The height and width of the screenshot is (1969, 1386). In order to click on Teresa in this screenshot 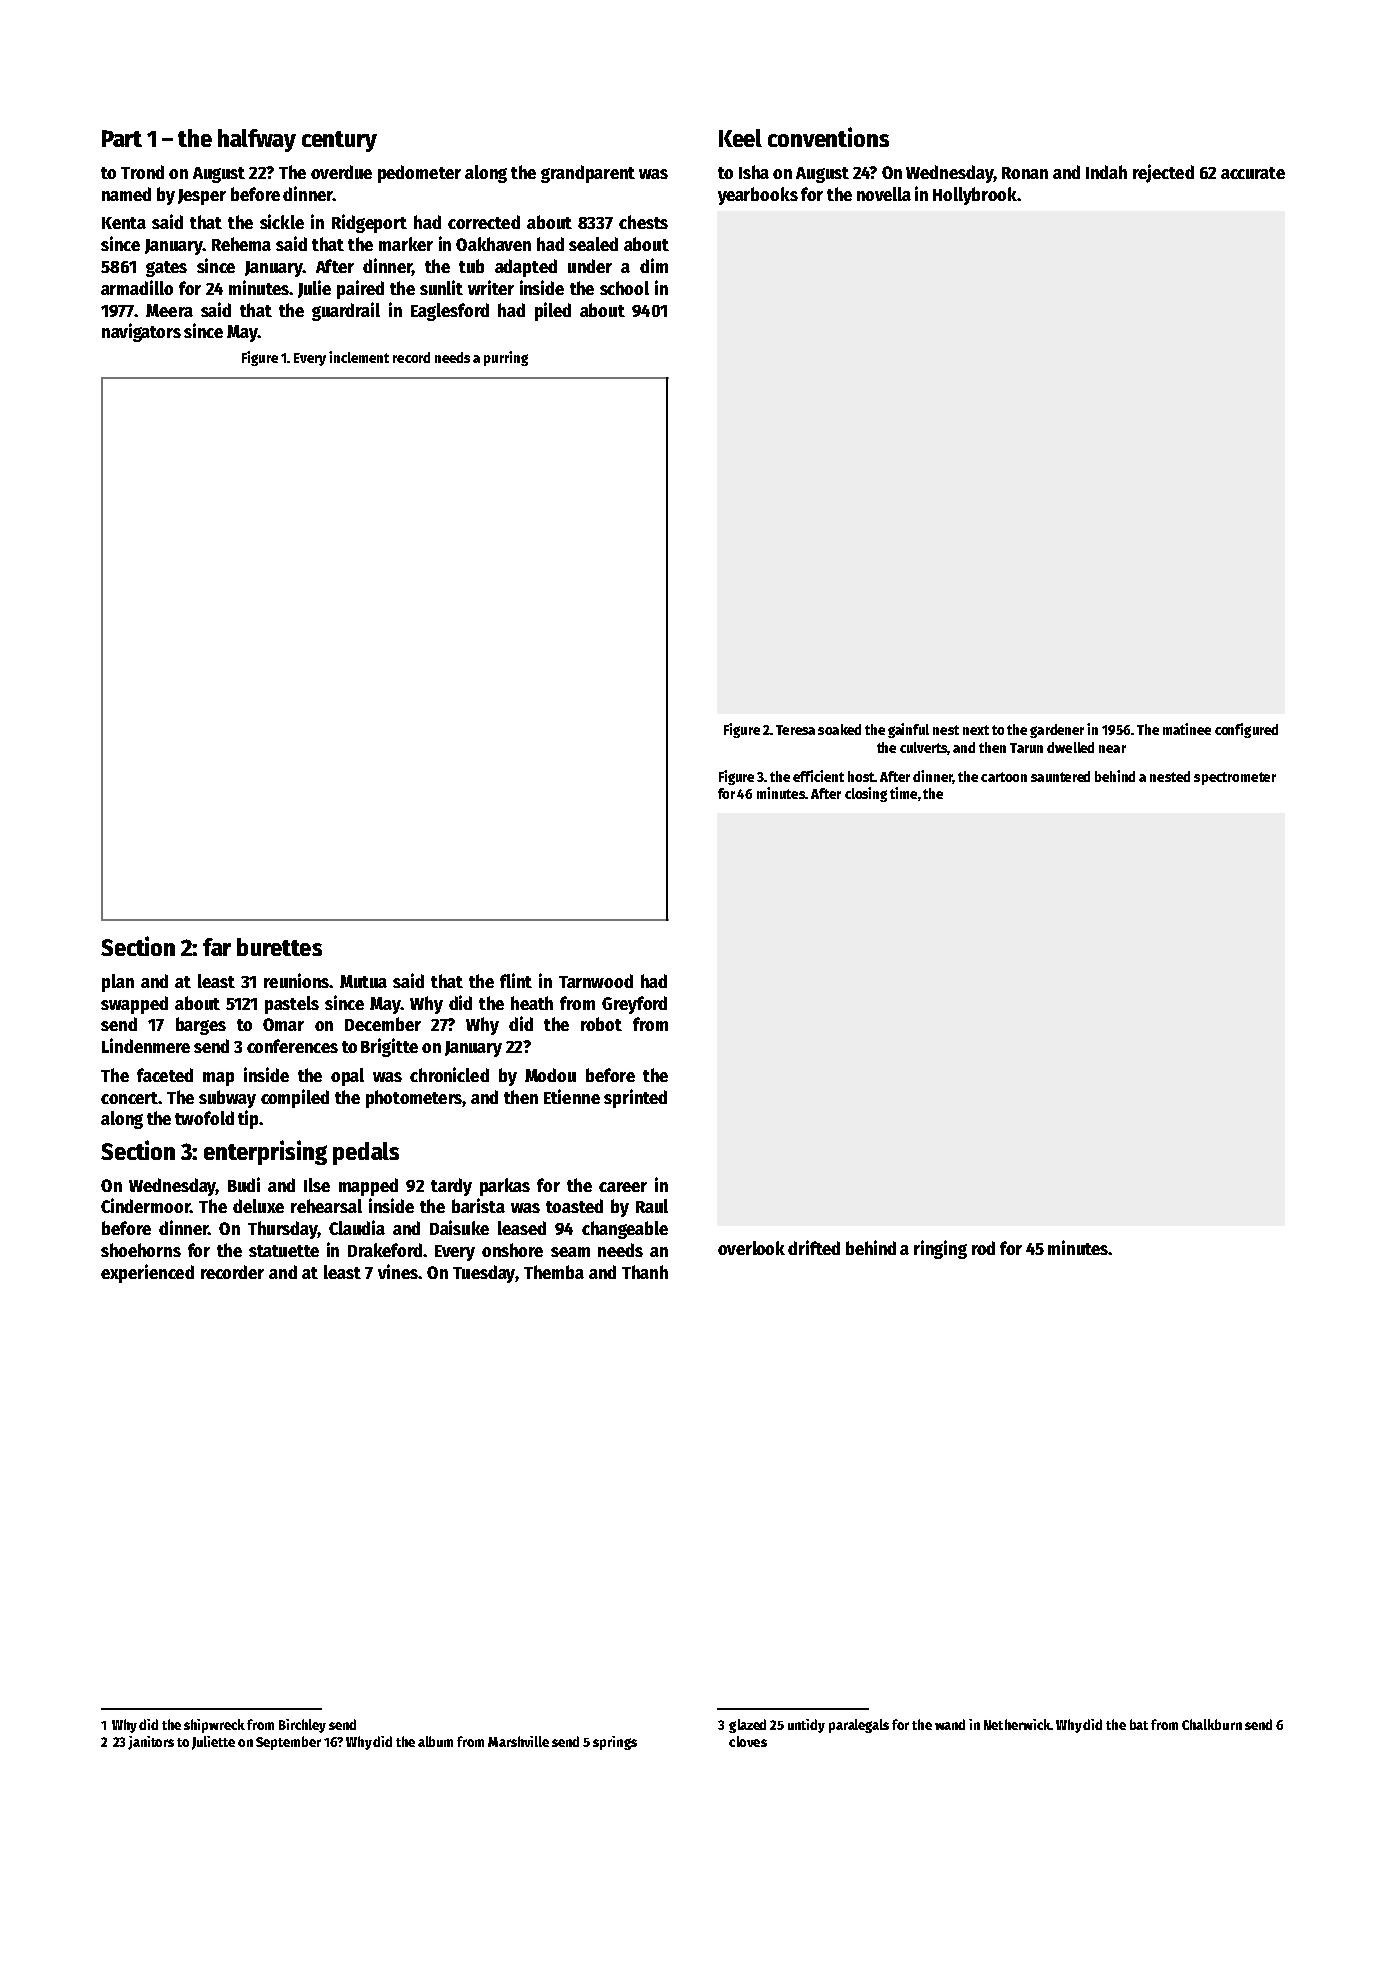, I will do `click(795, 730)`.
